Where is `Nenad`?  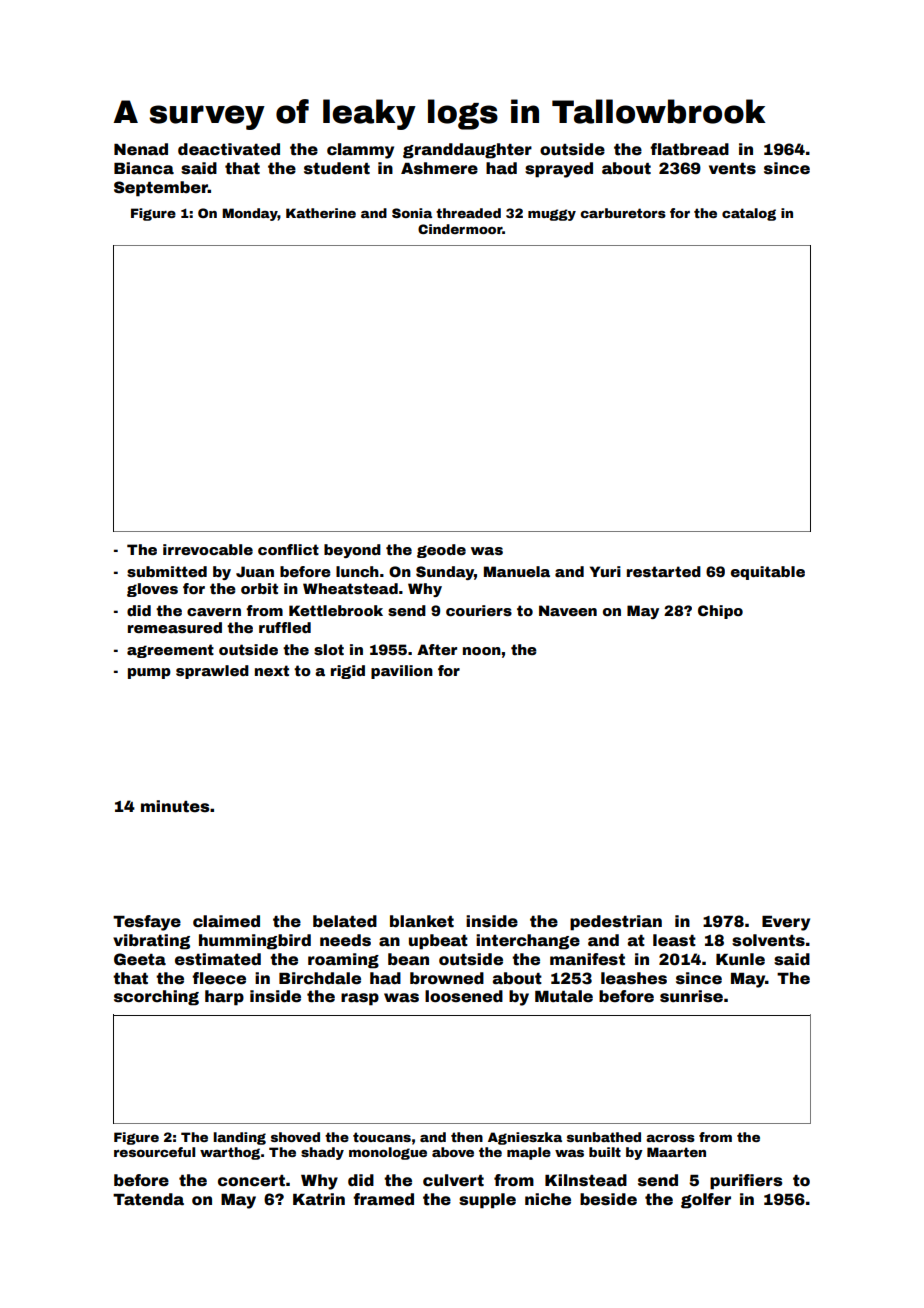 Nenad is located at coordinates (141, 149).
